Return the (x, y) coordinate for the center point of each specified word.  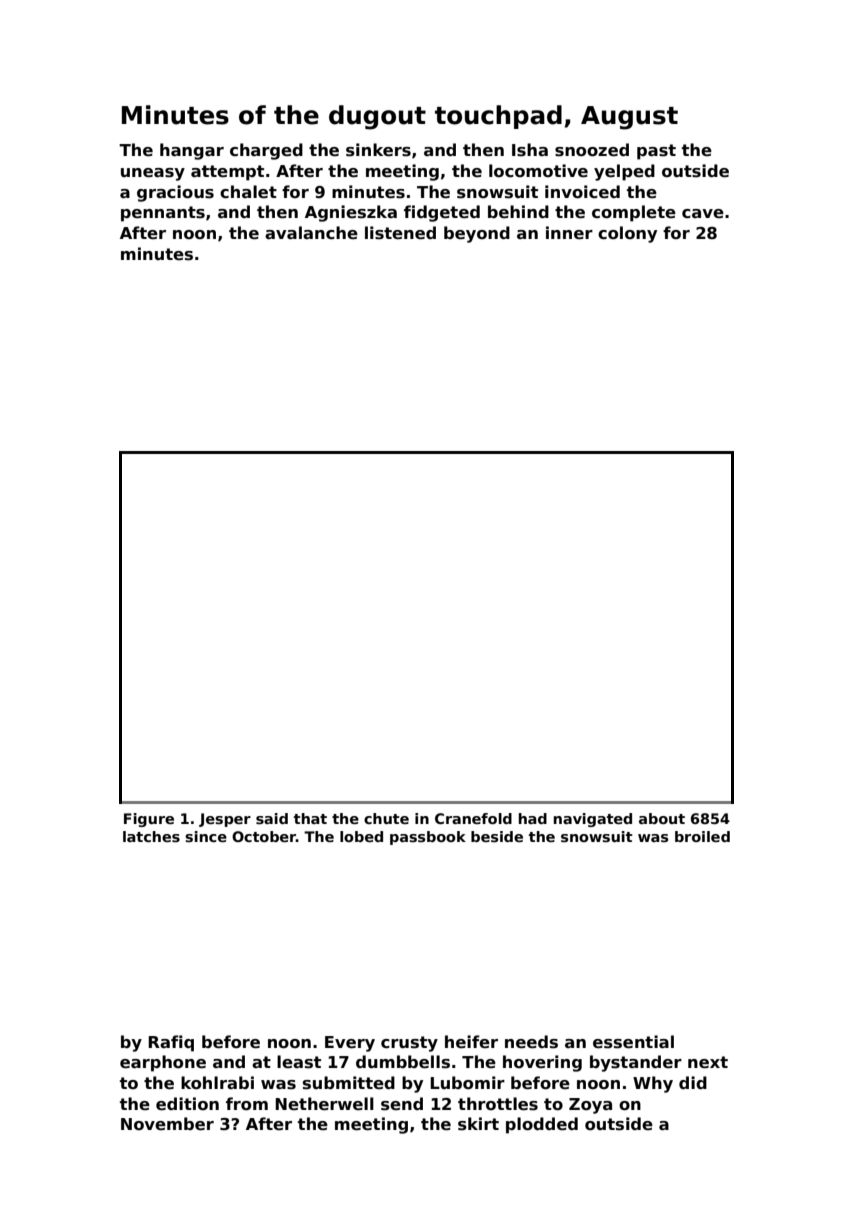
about (662, 818)
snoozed (592, 150)
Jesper (225, 820)
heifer (471, 1042)
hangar (192, 151)
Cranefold (473, 818)
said (272, 818)
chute (386, 818)
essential (633, 1042)
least (299, 1062)
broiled (702, 836)
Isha (530, 150)
